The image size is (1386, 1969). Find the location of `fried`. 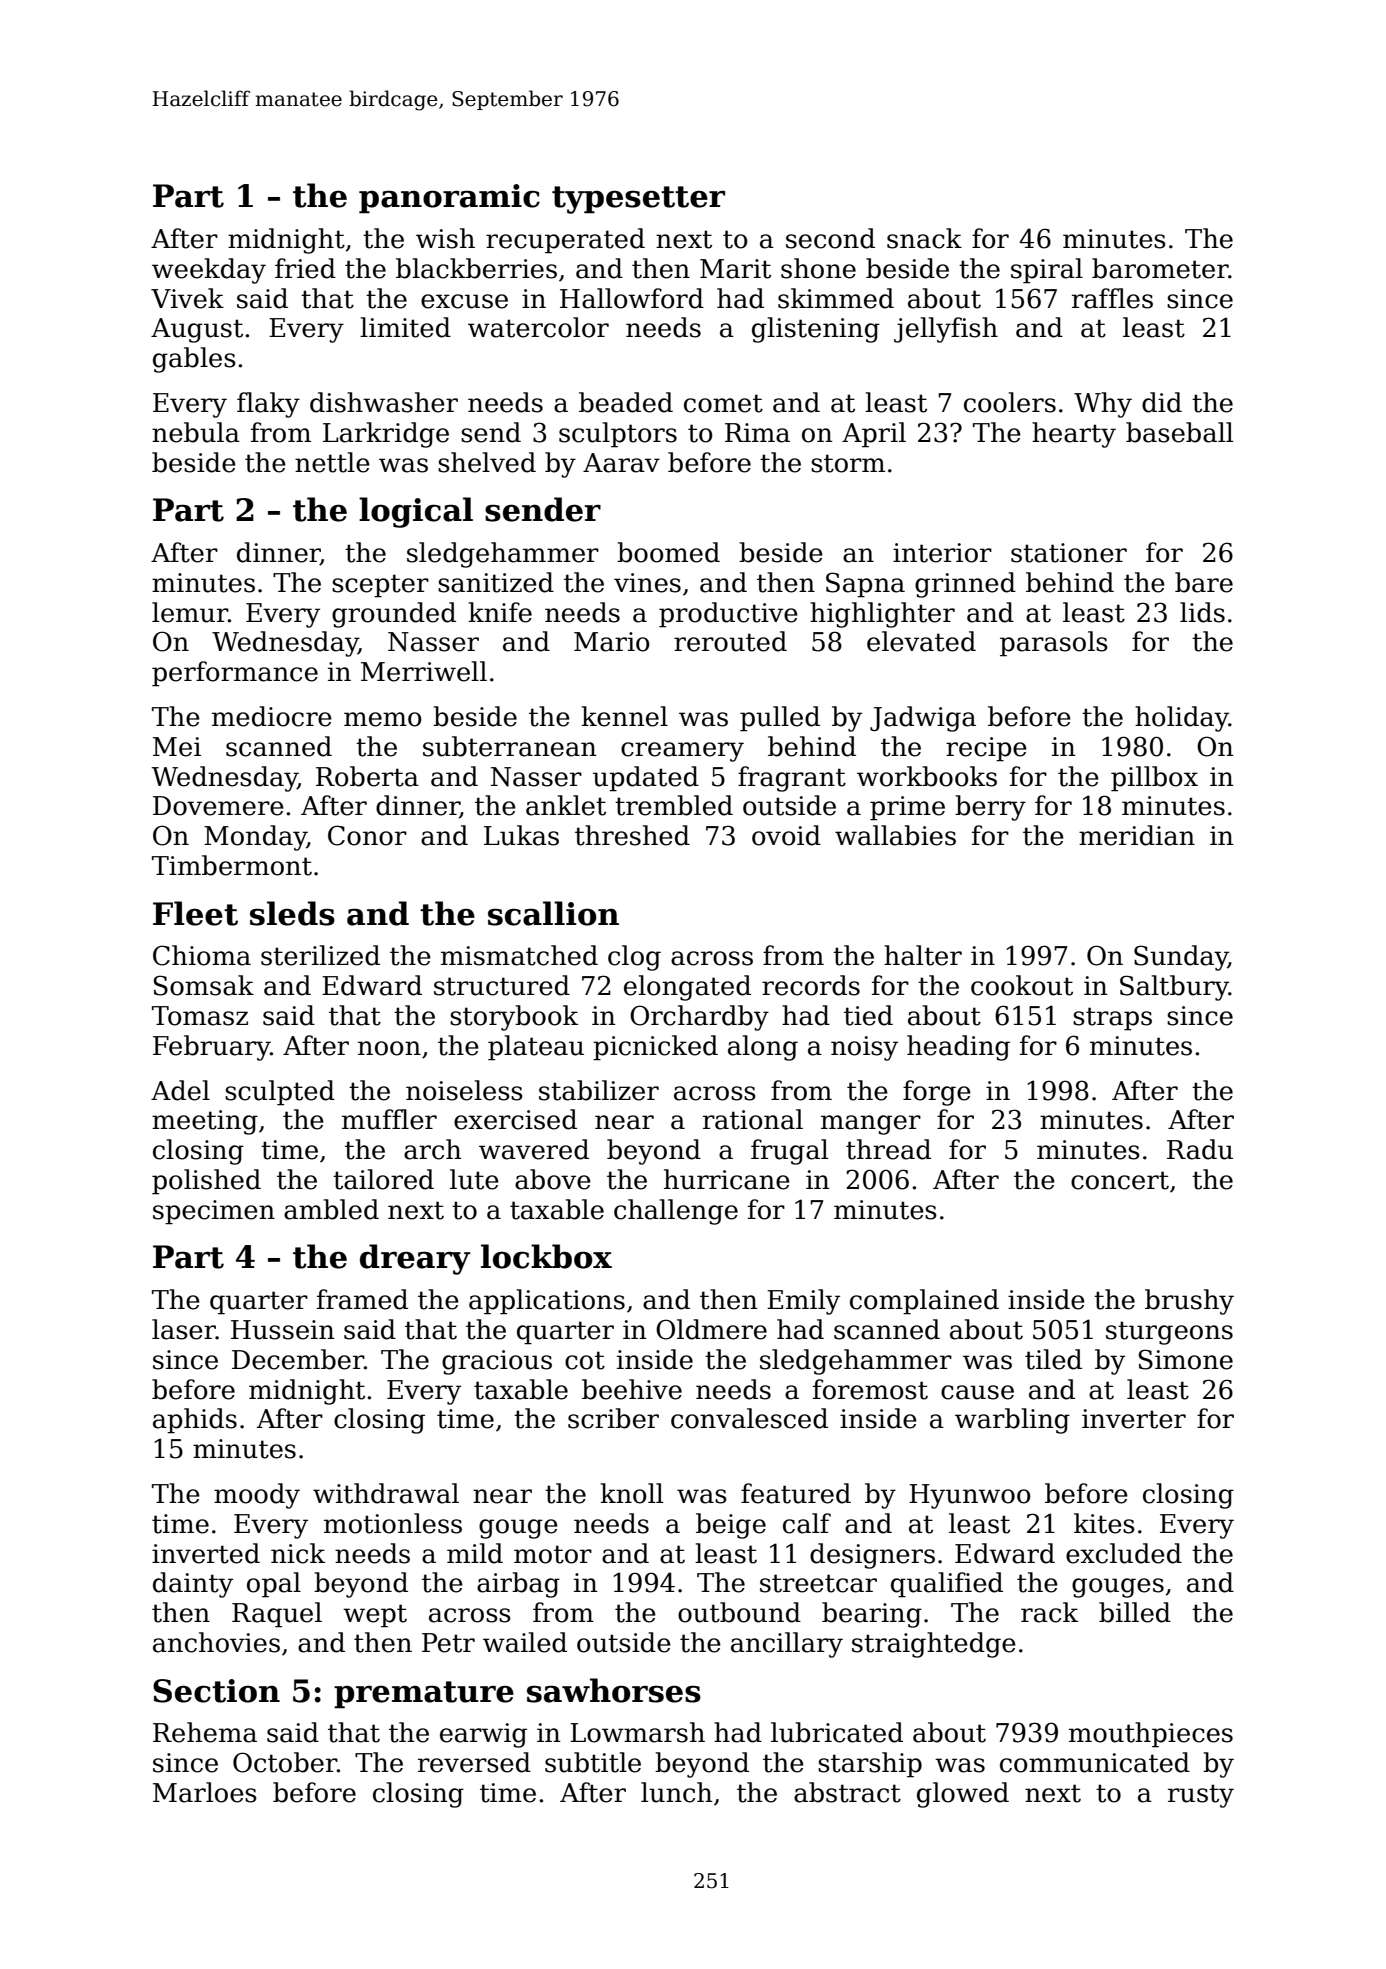

fried is located at coordinates (305, 268).
